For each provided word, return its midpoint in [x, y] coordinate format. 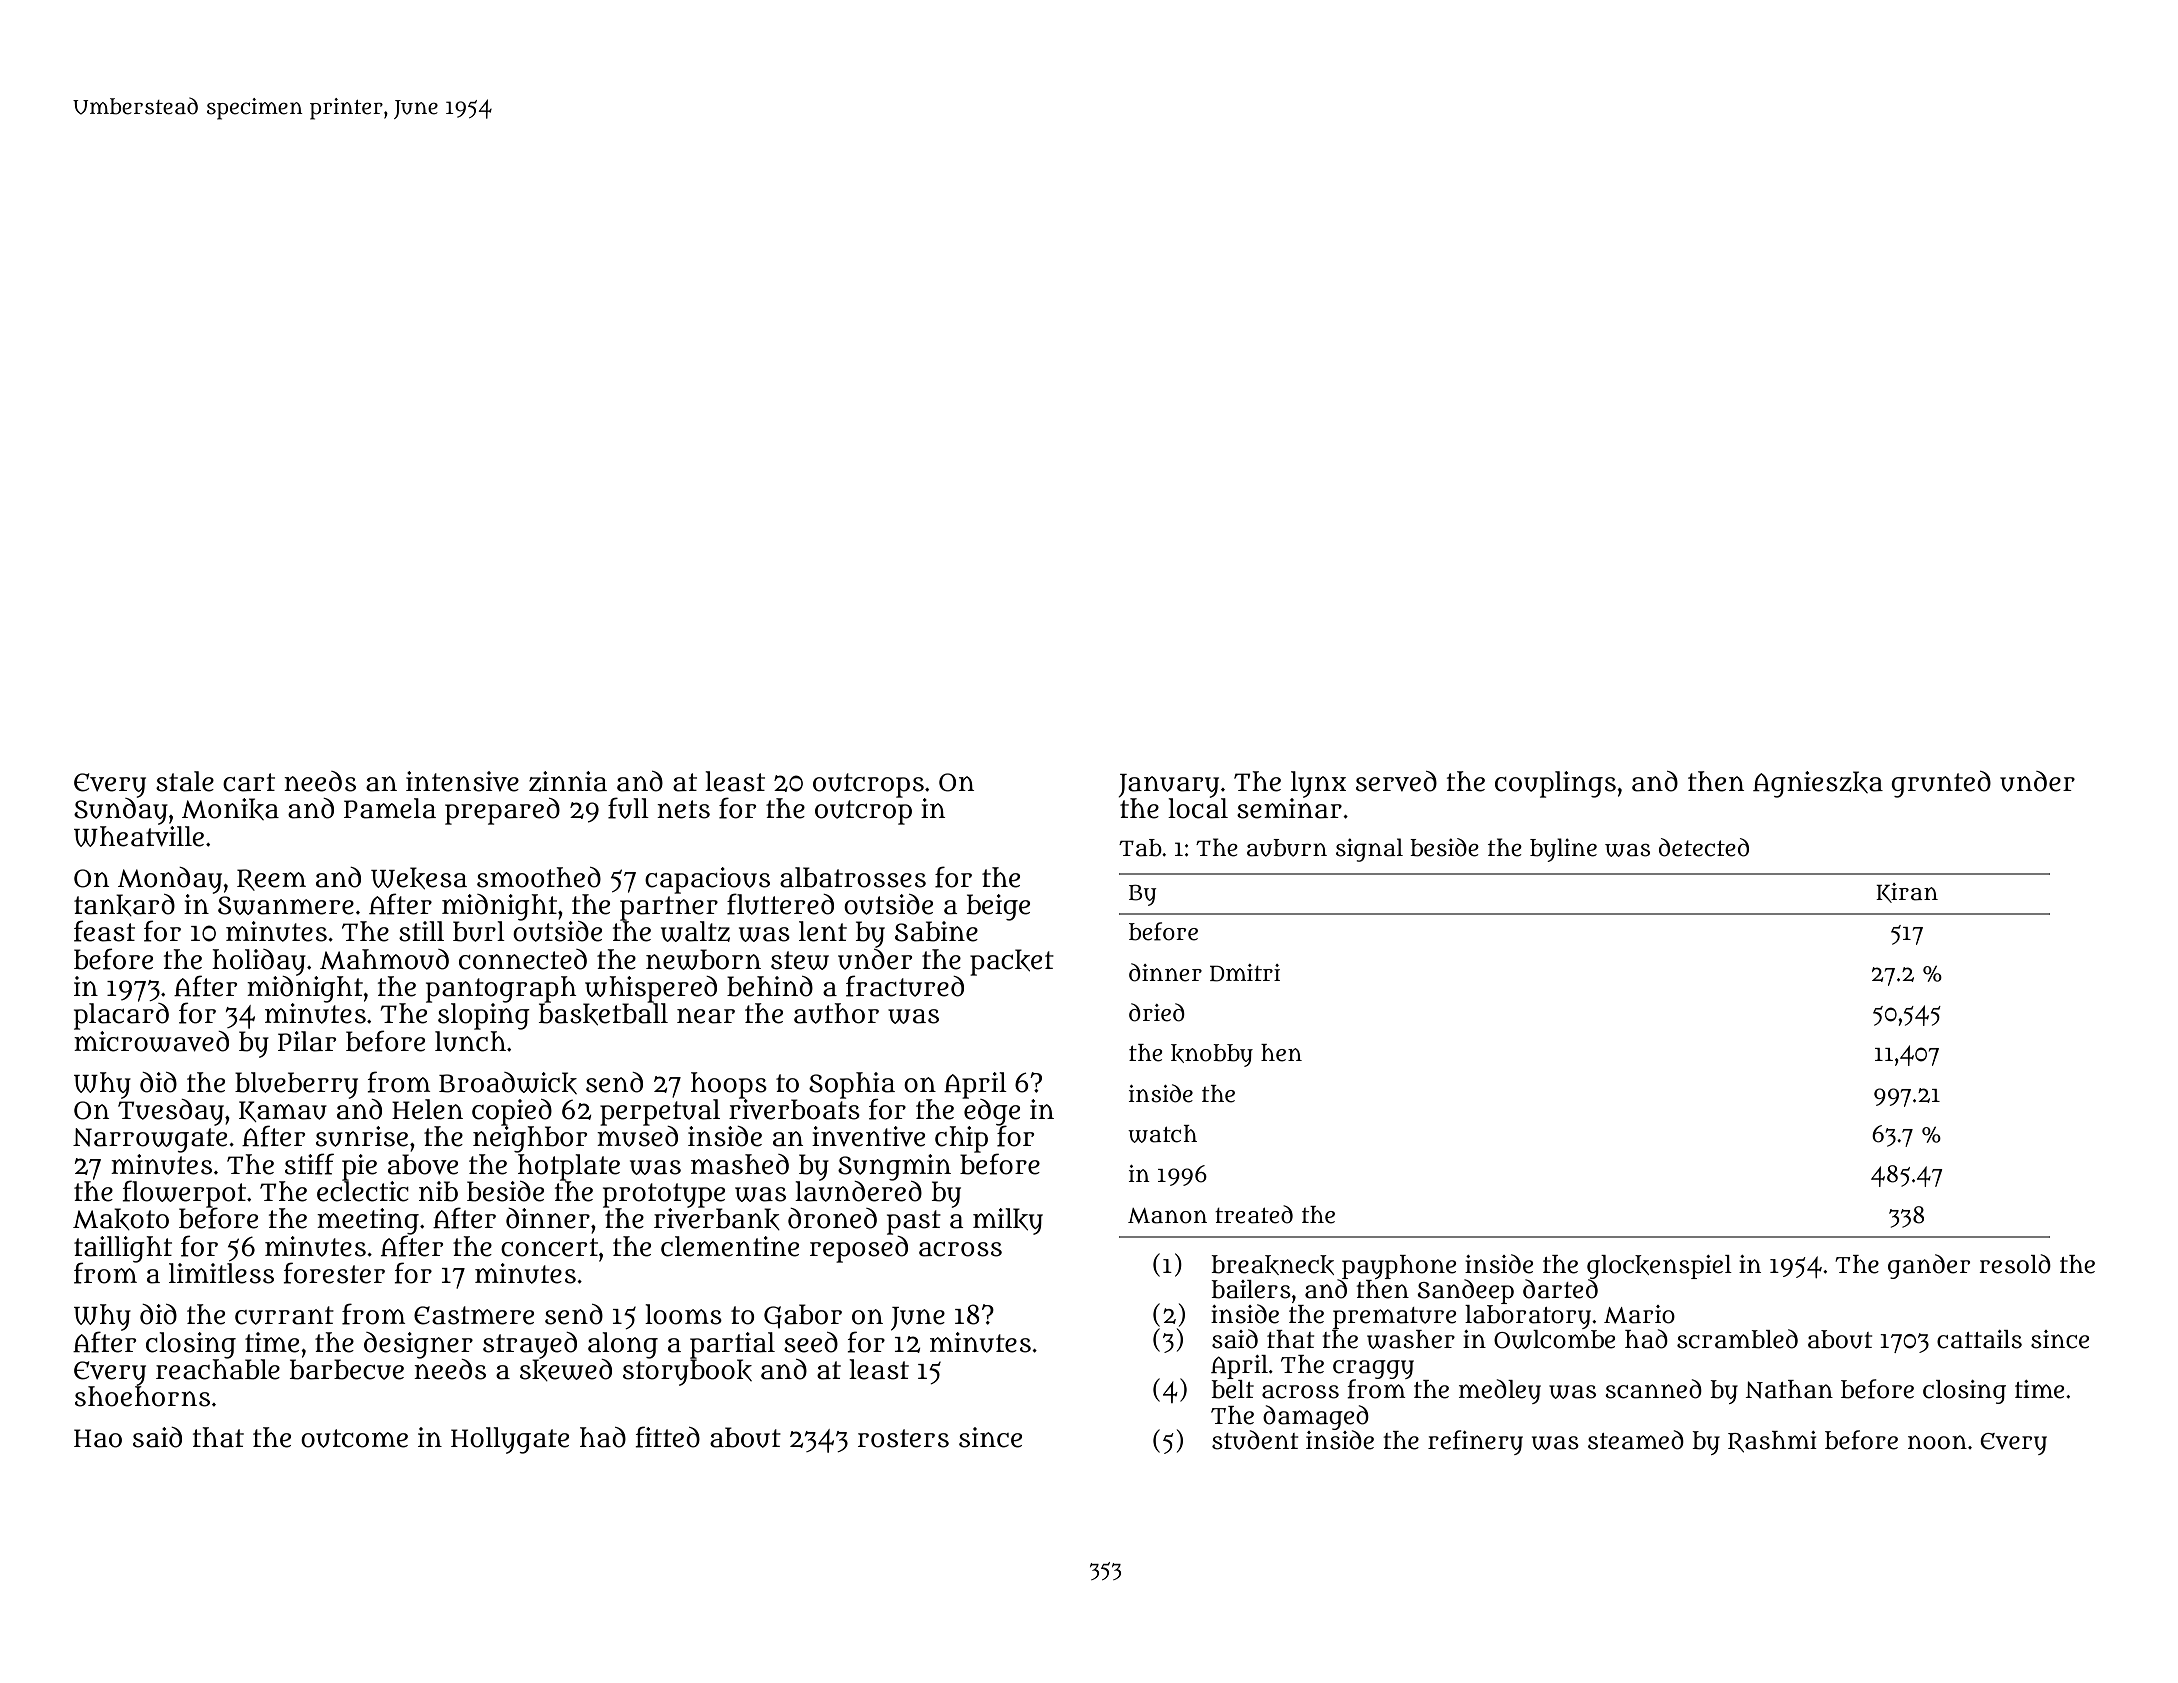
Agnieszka [1818, 784]
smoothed [539, 877]
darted [1560, 1289]
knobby [1212, 1055]
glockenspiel [1659, 1267]
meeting [368, 1221]
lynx [1318, 784]
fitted [668, 1437]
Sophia [852, 1085]
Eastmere [474, 1315]
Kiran [1907, 893]
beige [998, 907]
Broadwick [508, 1083]
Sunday [121, 811]
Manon [1167, 1216]
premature [1394, 1318]
